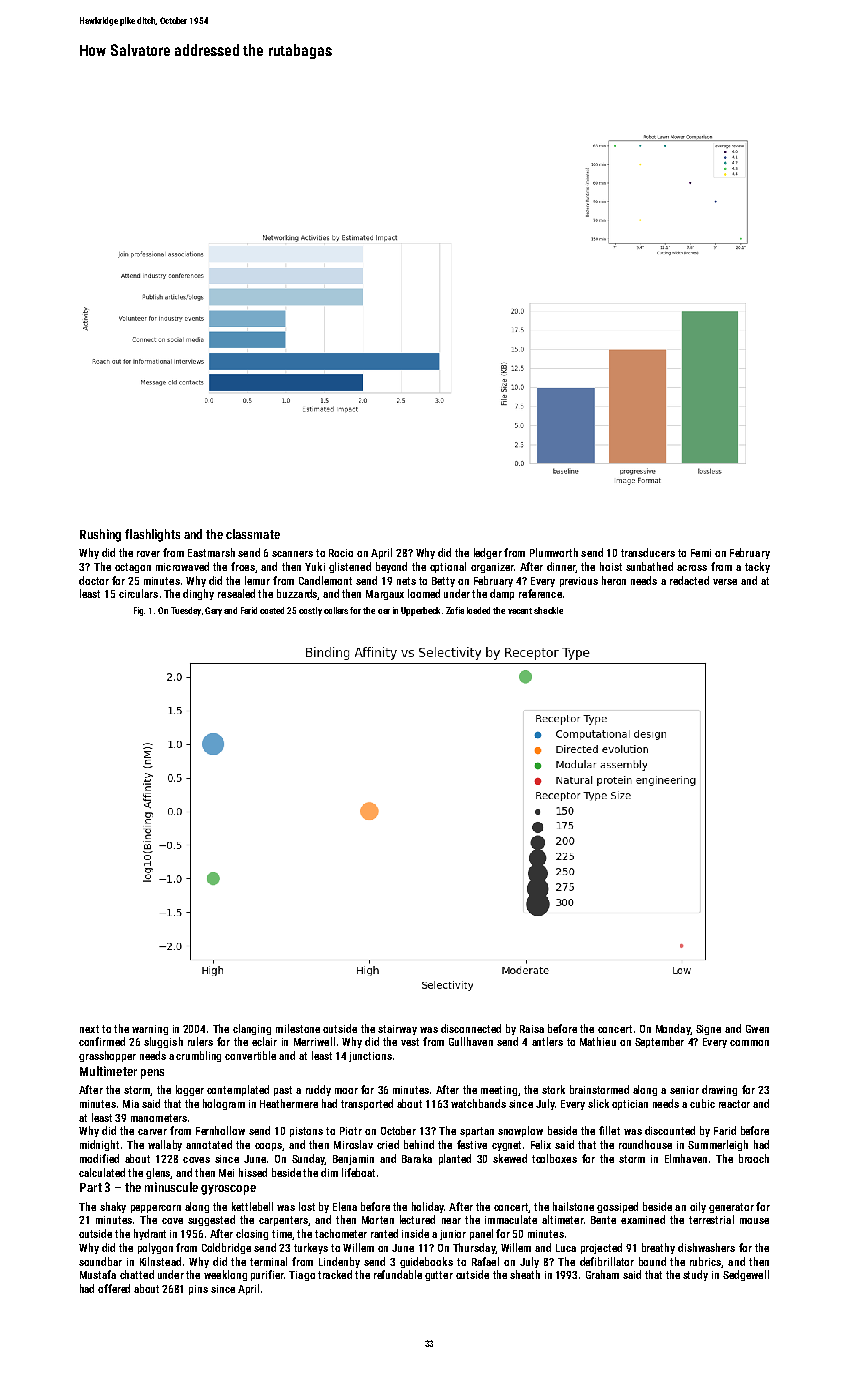 The image size is (849, 1400). I want to click on flashlights, so click(152, 535).
